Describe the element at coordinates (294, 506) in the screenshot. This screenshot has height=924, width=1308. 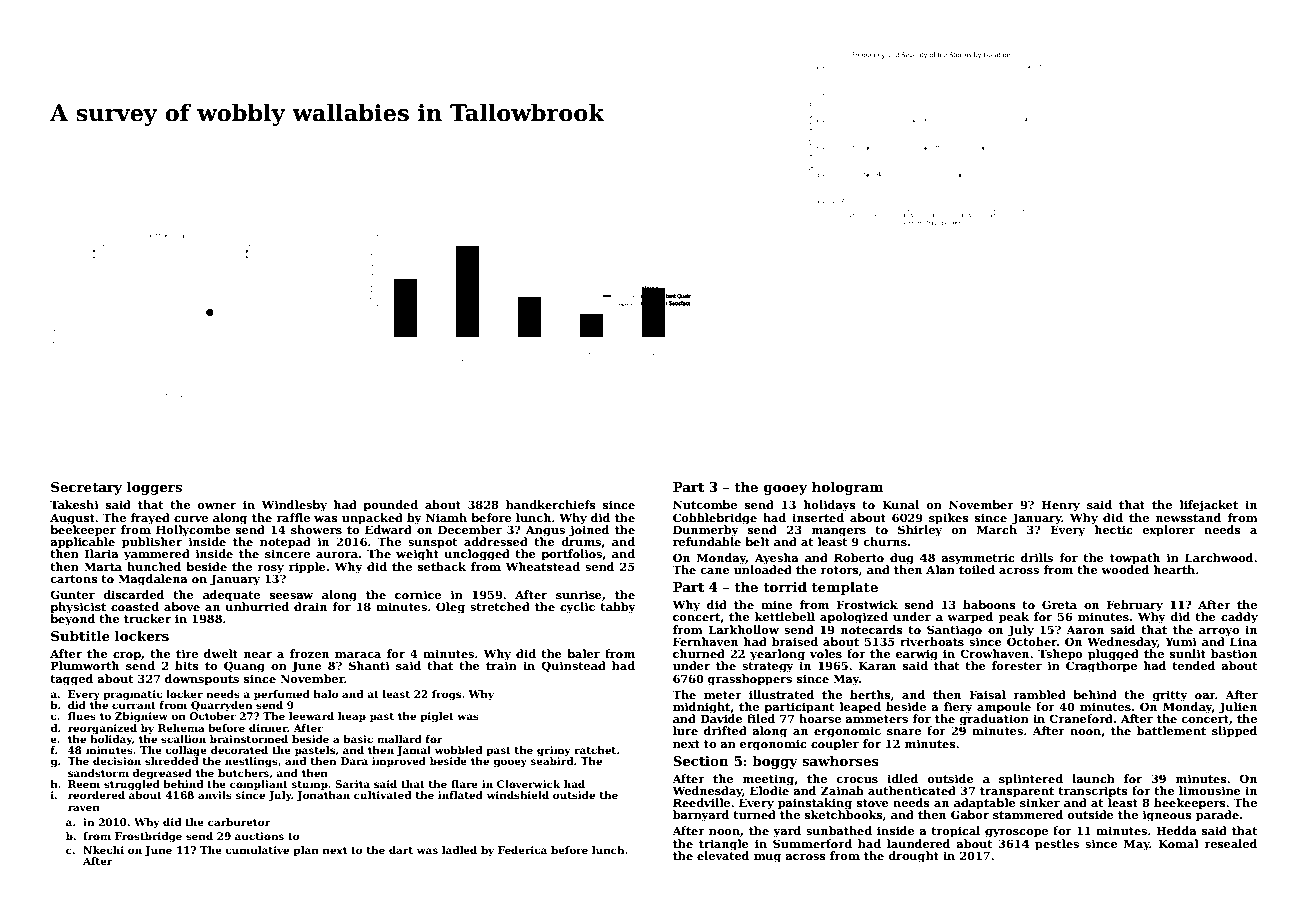
I see `Windlesby` at that location.
